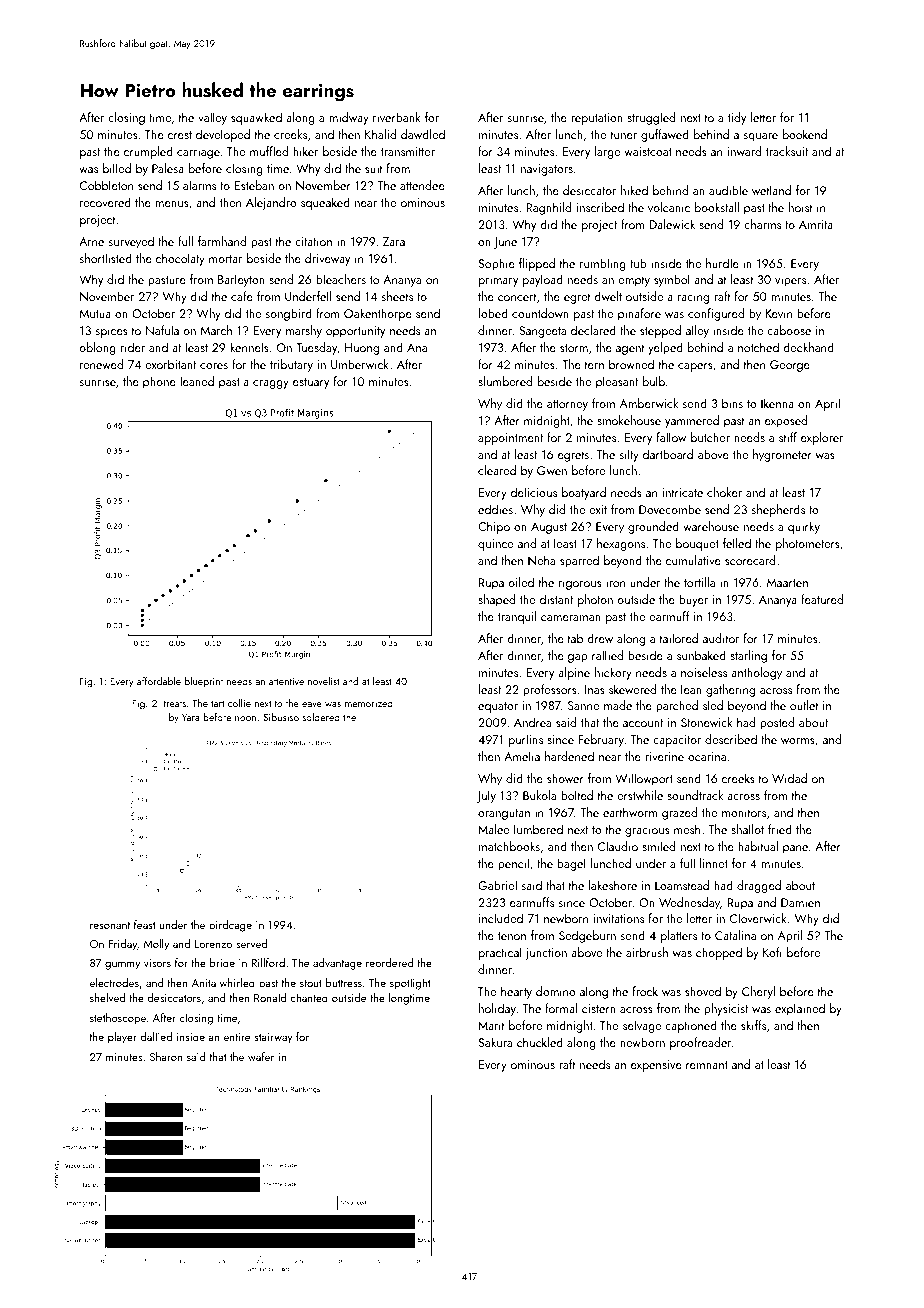 The image size is (924, 1308). What do you see at coordinates (495, 1042) in the page?
I see `Sakura` at bounding box center [495, 1042].
